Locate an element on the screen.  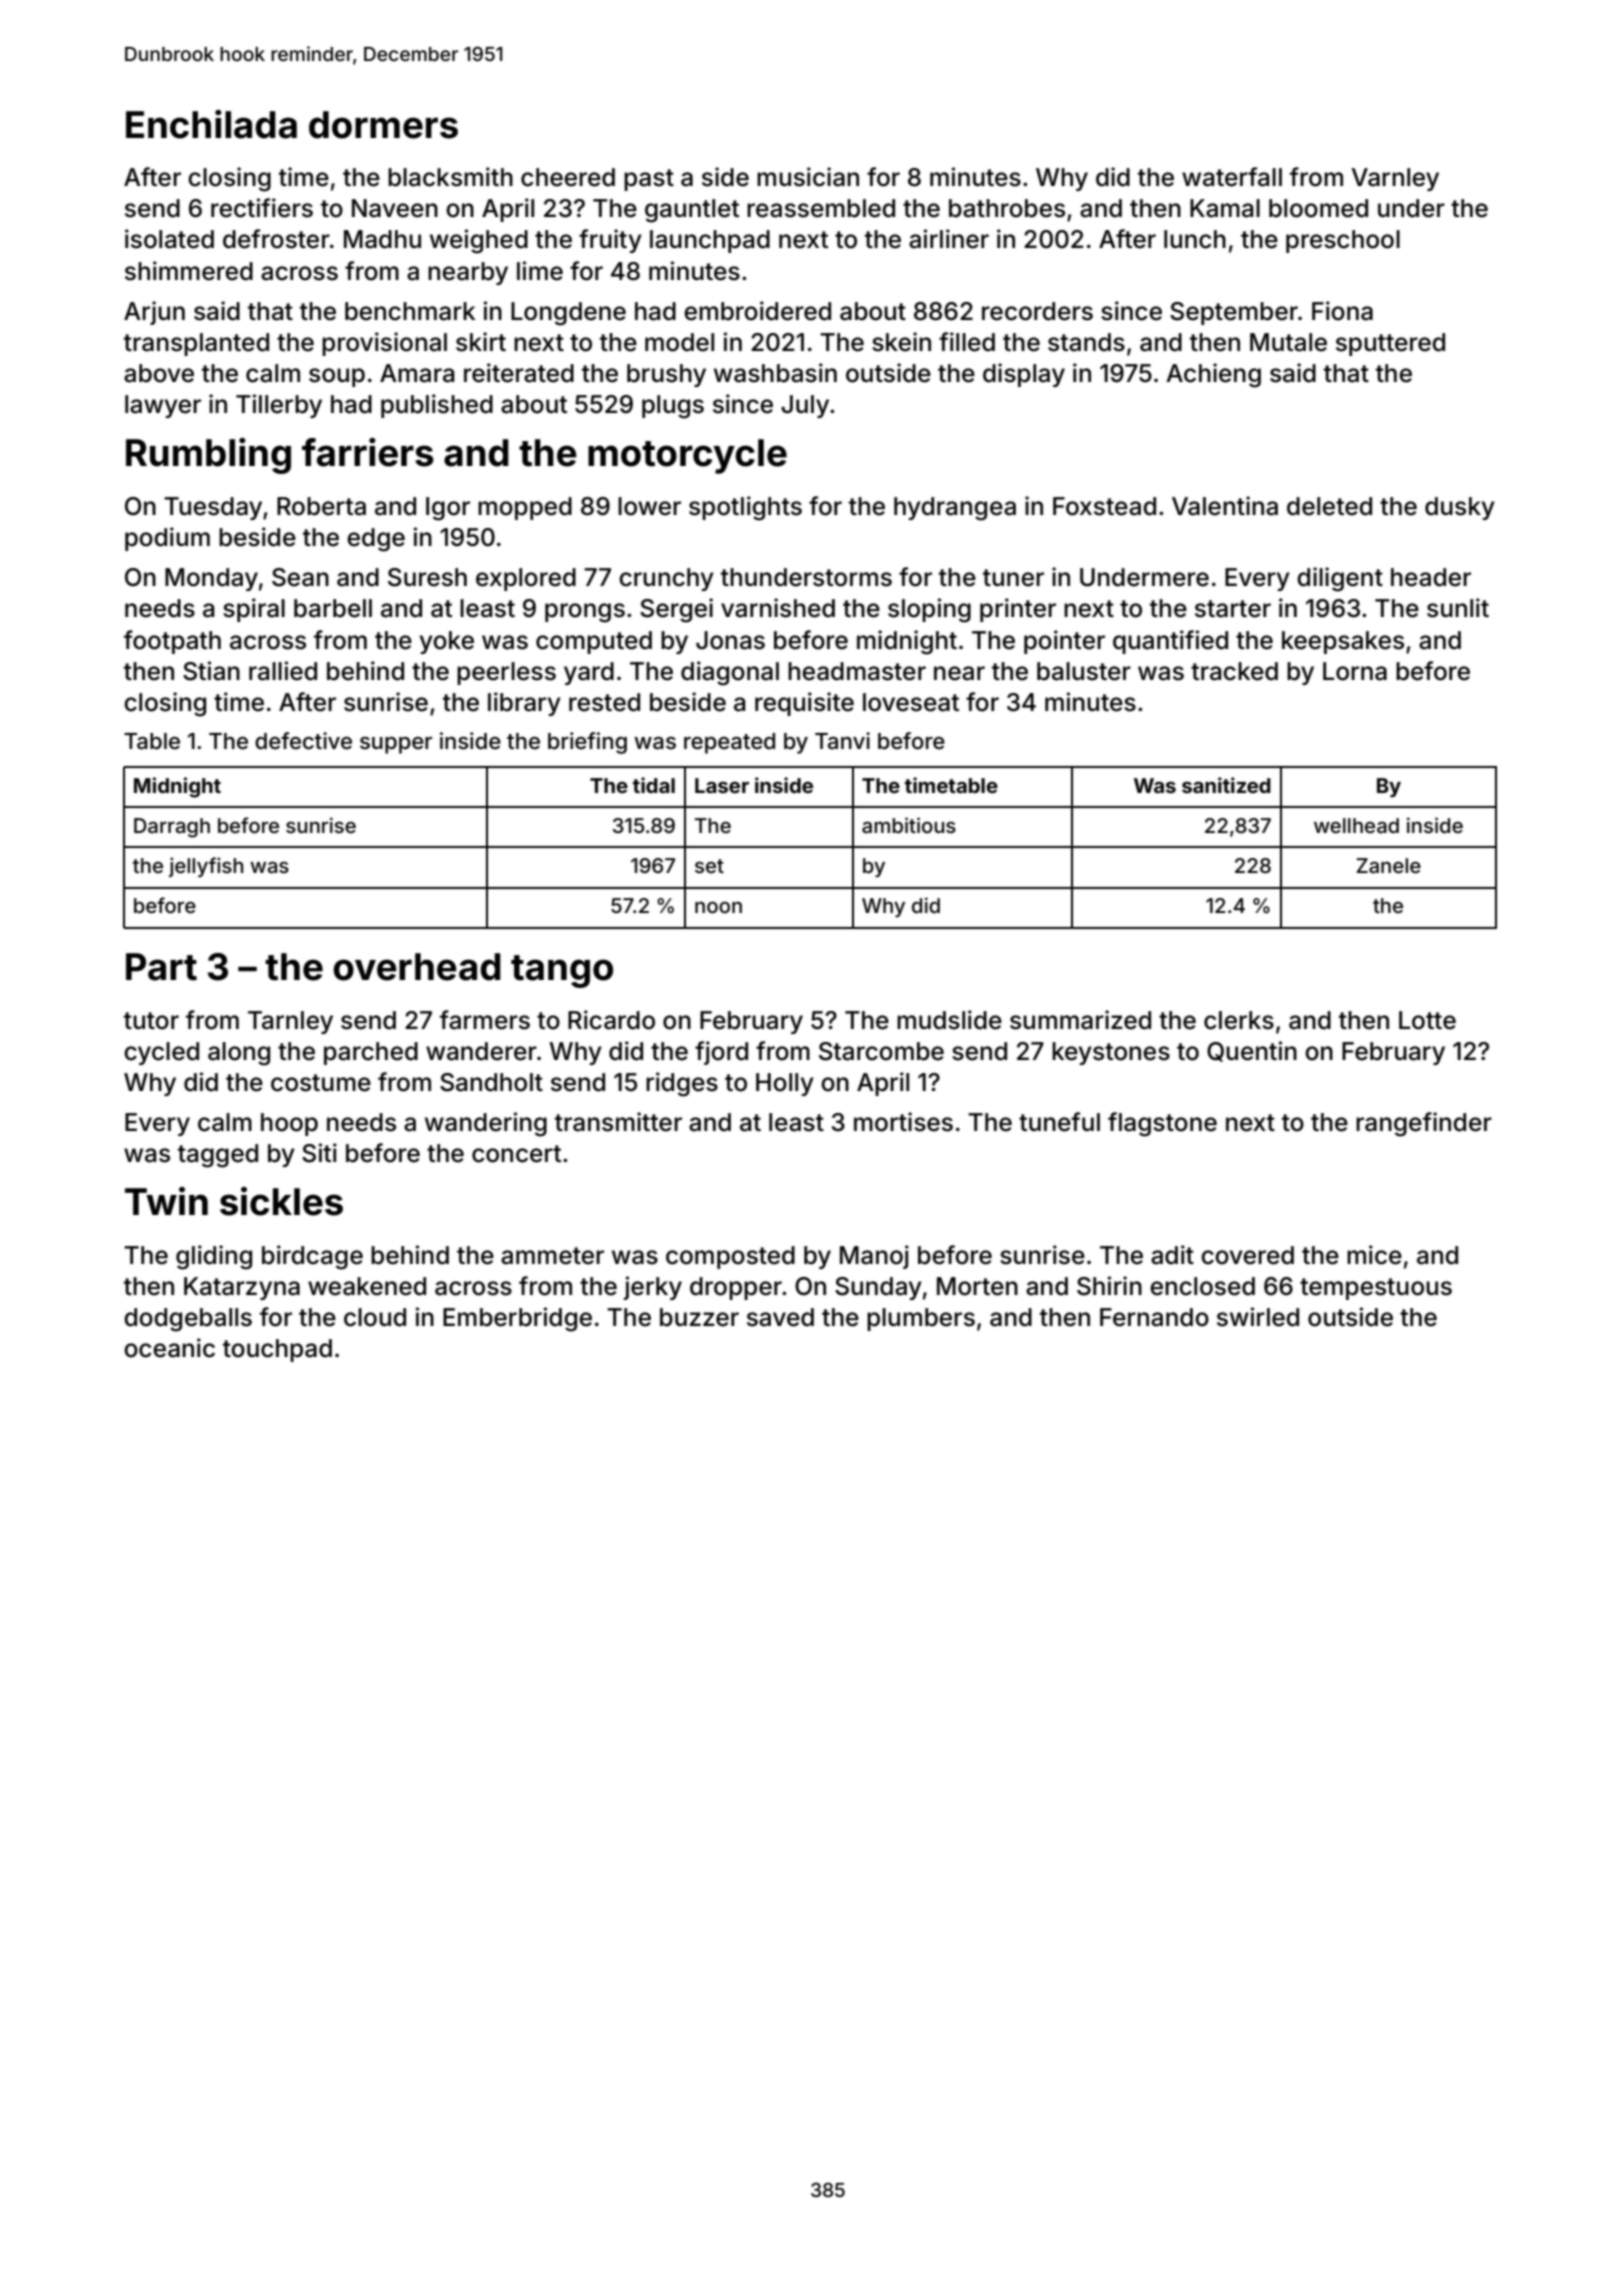
concert is located at coordinates (516, 1154).
